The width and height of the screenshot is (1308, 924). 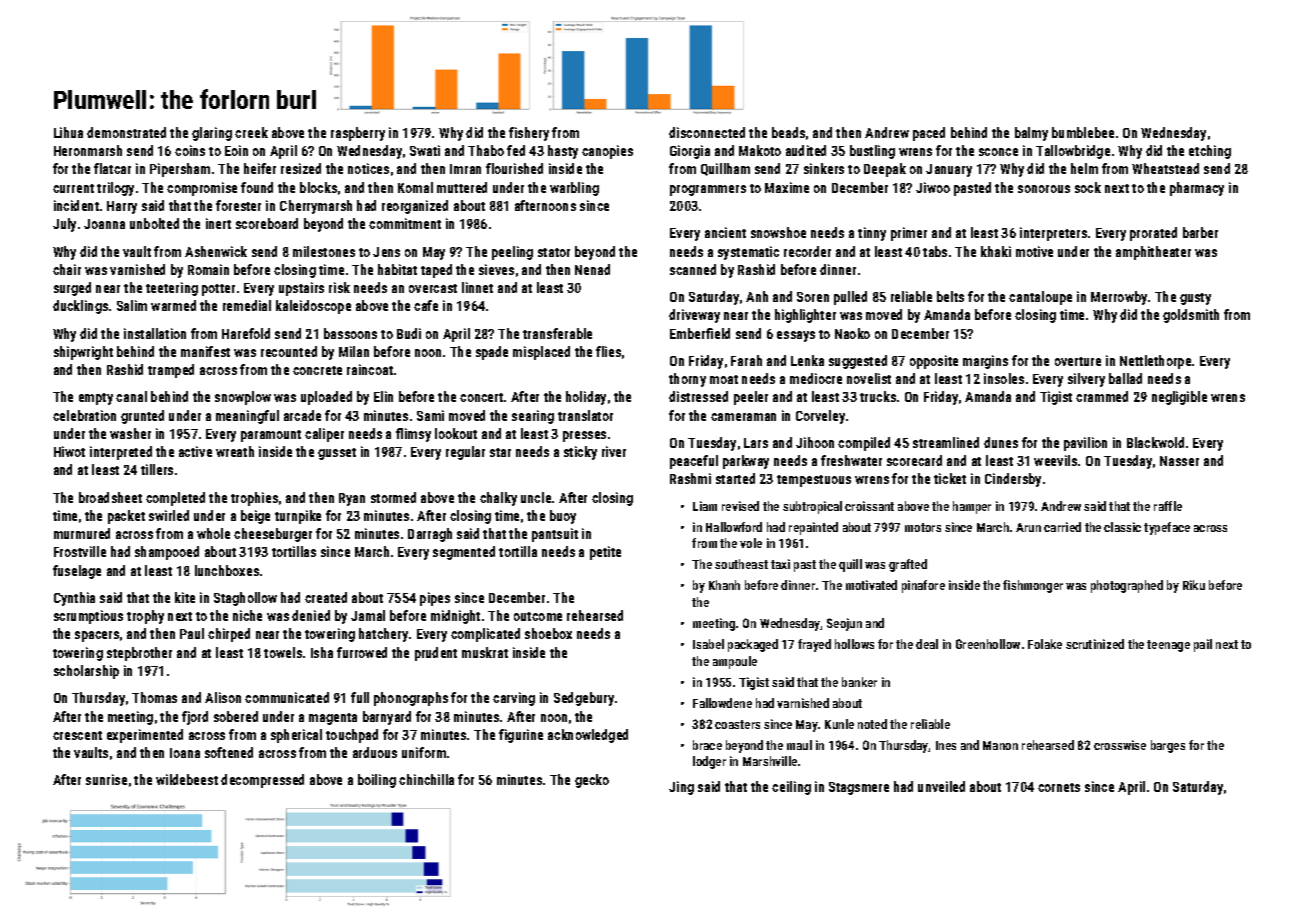 I want to click on photographed, so click(x=1127, y=586).
